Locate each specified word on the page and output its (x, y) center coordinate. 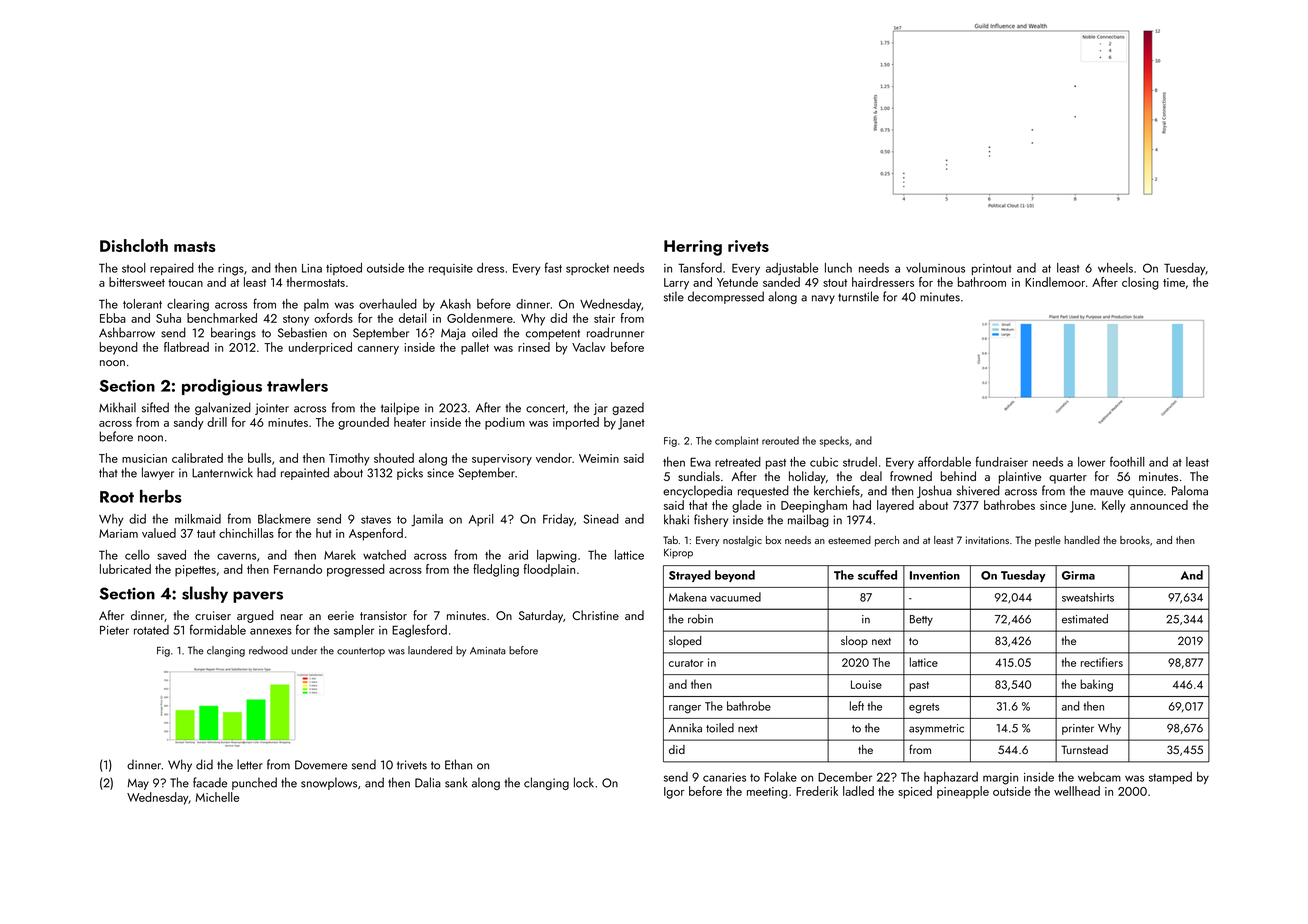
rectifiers (1102, 662)
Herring (693, 248)
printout (992, 269)
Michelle (217, 797)
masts (195, 246)
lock (584, 782)
